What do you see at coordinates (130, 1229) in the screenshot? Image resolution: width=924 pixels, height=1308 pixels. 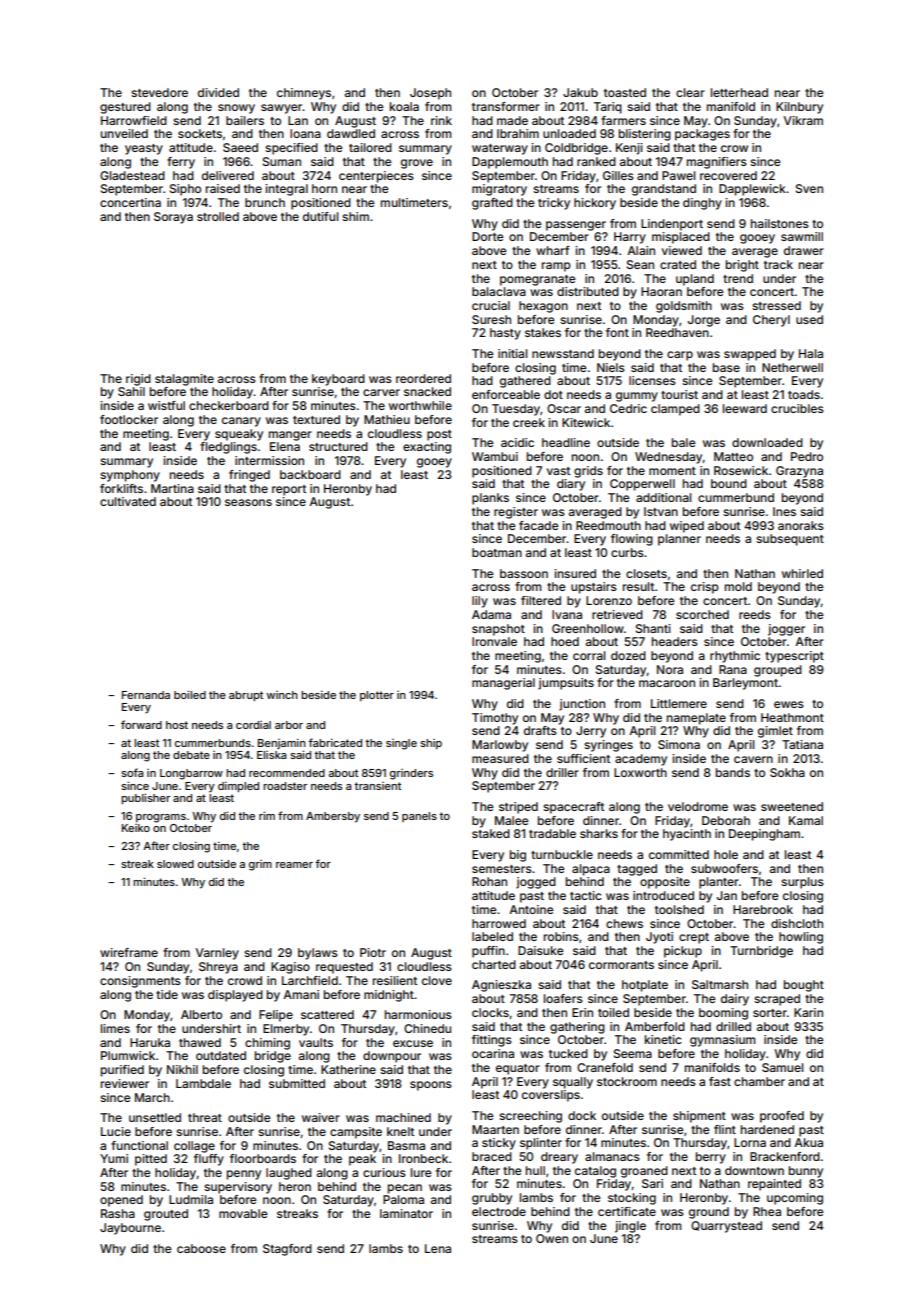 I see `Jaybourne` at bounding box center [130, 1229].
